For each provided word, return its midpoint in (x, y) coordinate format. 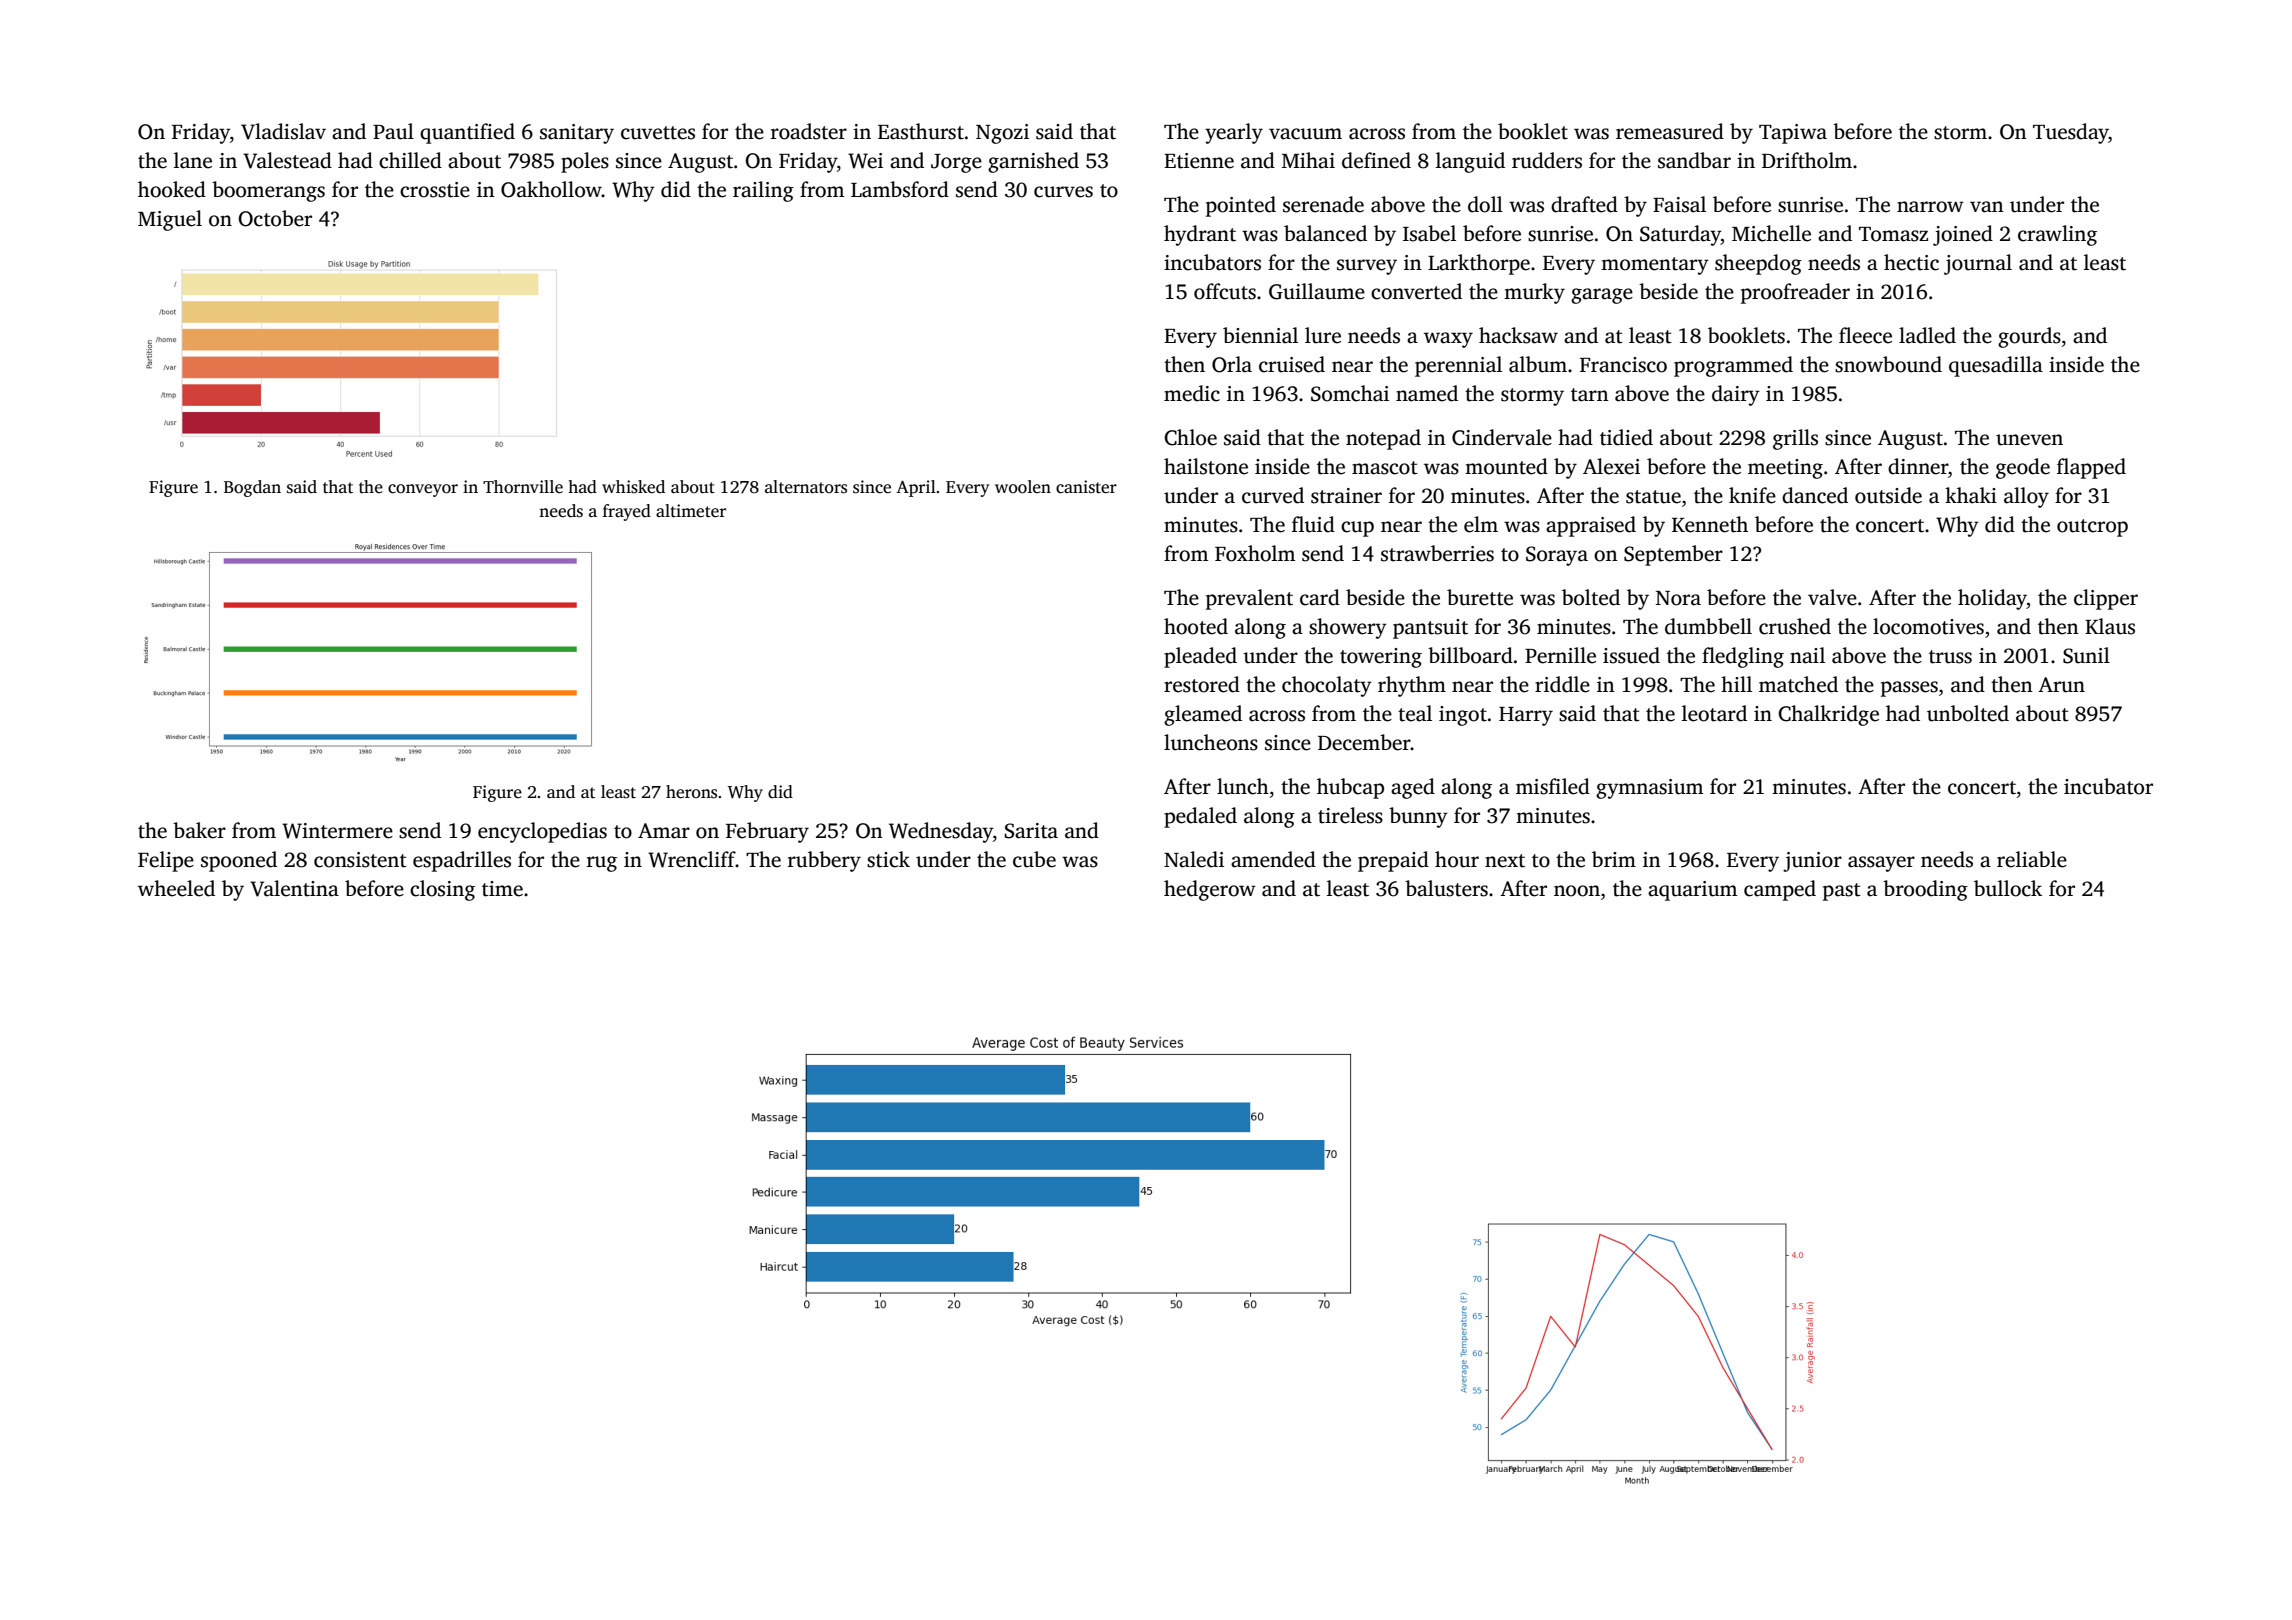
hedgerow (1210, 890)
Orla (1232, 364)
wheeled (176, 888)
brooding (1925, 890)
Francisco (1623, 365)
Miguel (170, 220)
